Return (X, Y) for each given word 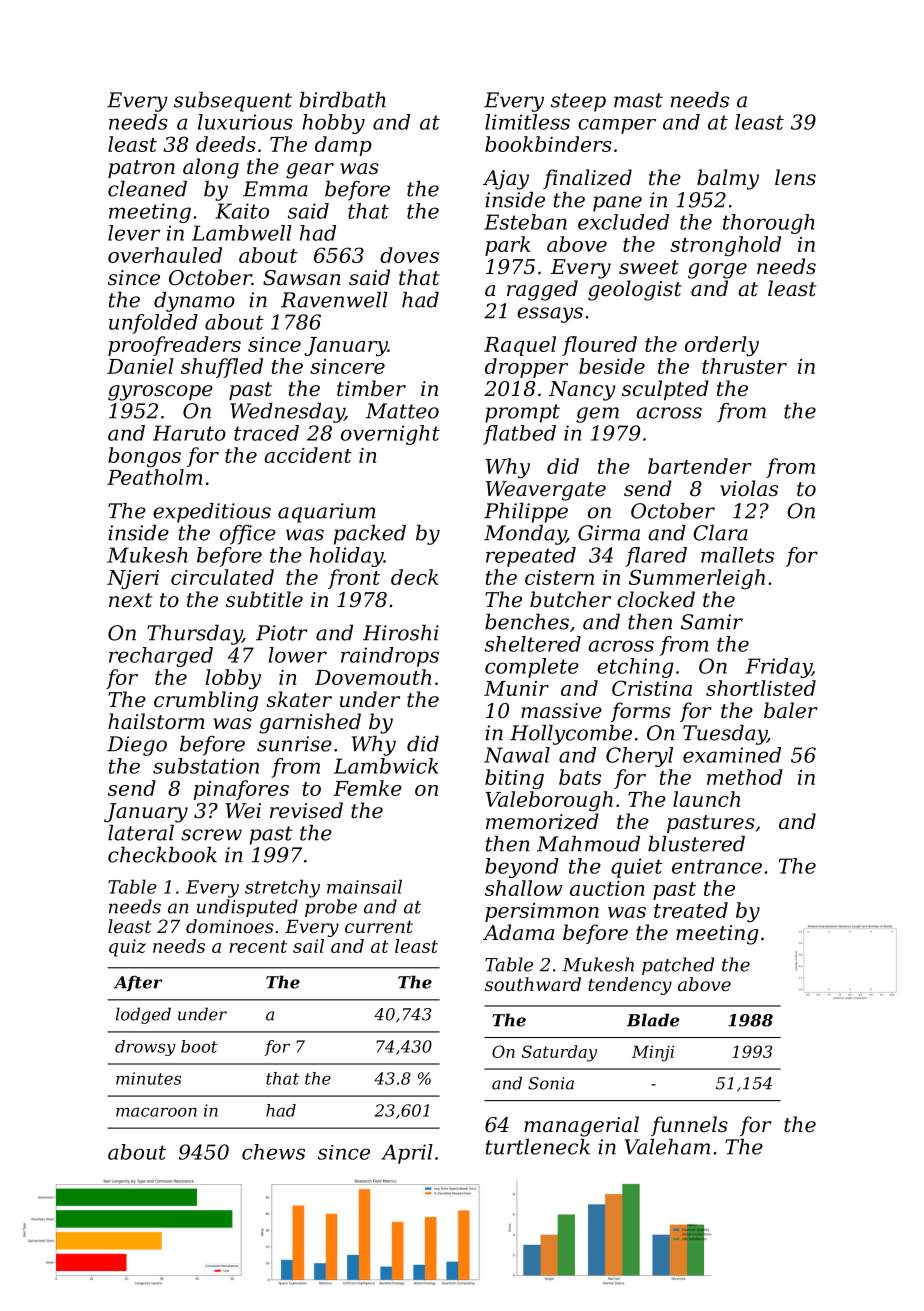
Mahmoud (588, 844)
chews (273, 1152)
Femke (367, 788)
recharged (161, 657)
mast (638, 100)
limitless (527, 122)
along (211, 168)
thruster (744, 366)
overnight (390, 435)
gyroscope (160, 393)
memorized (542, 821)
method (745, 777)
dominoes (230, 926)
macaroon (156, 1112)
